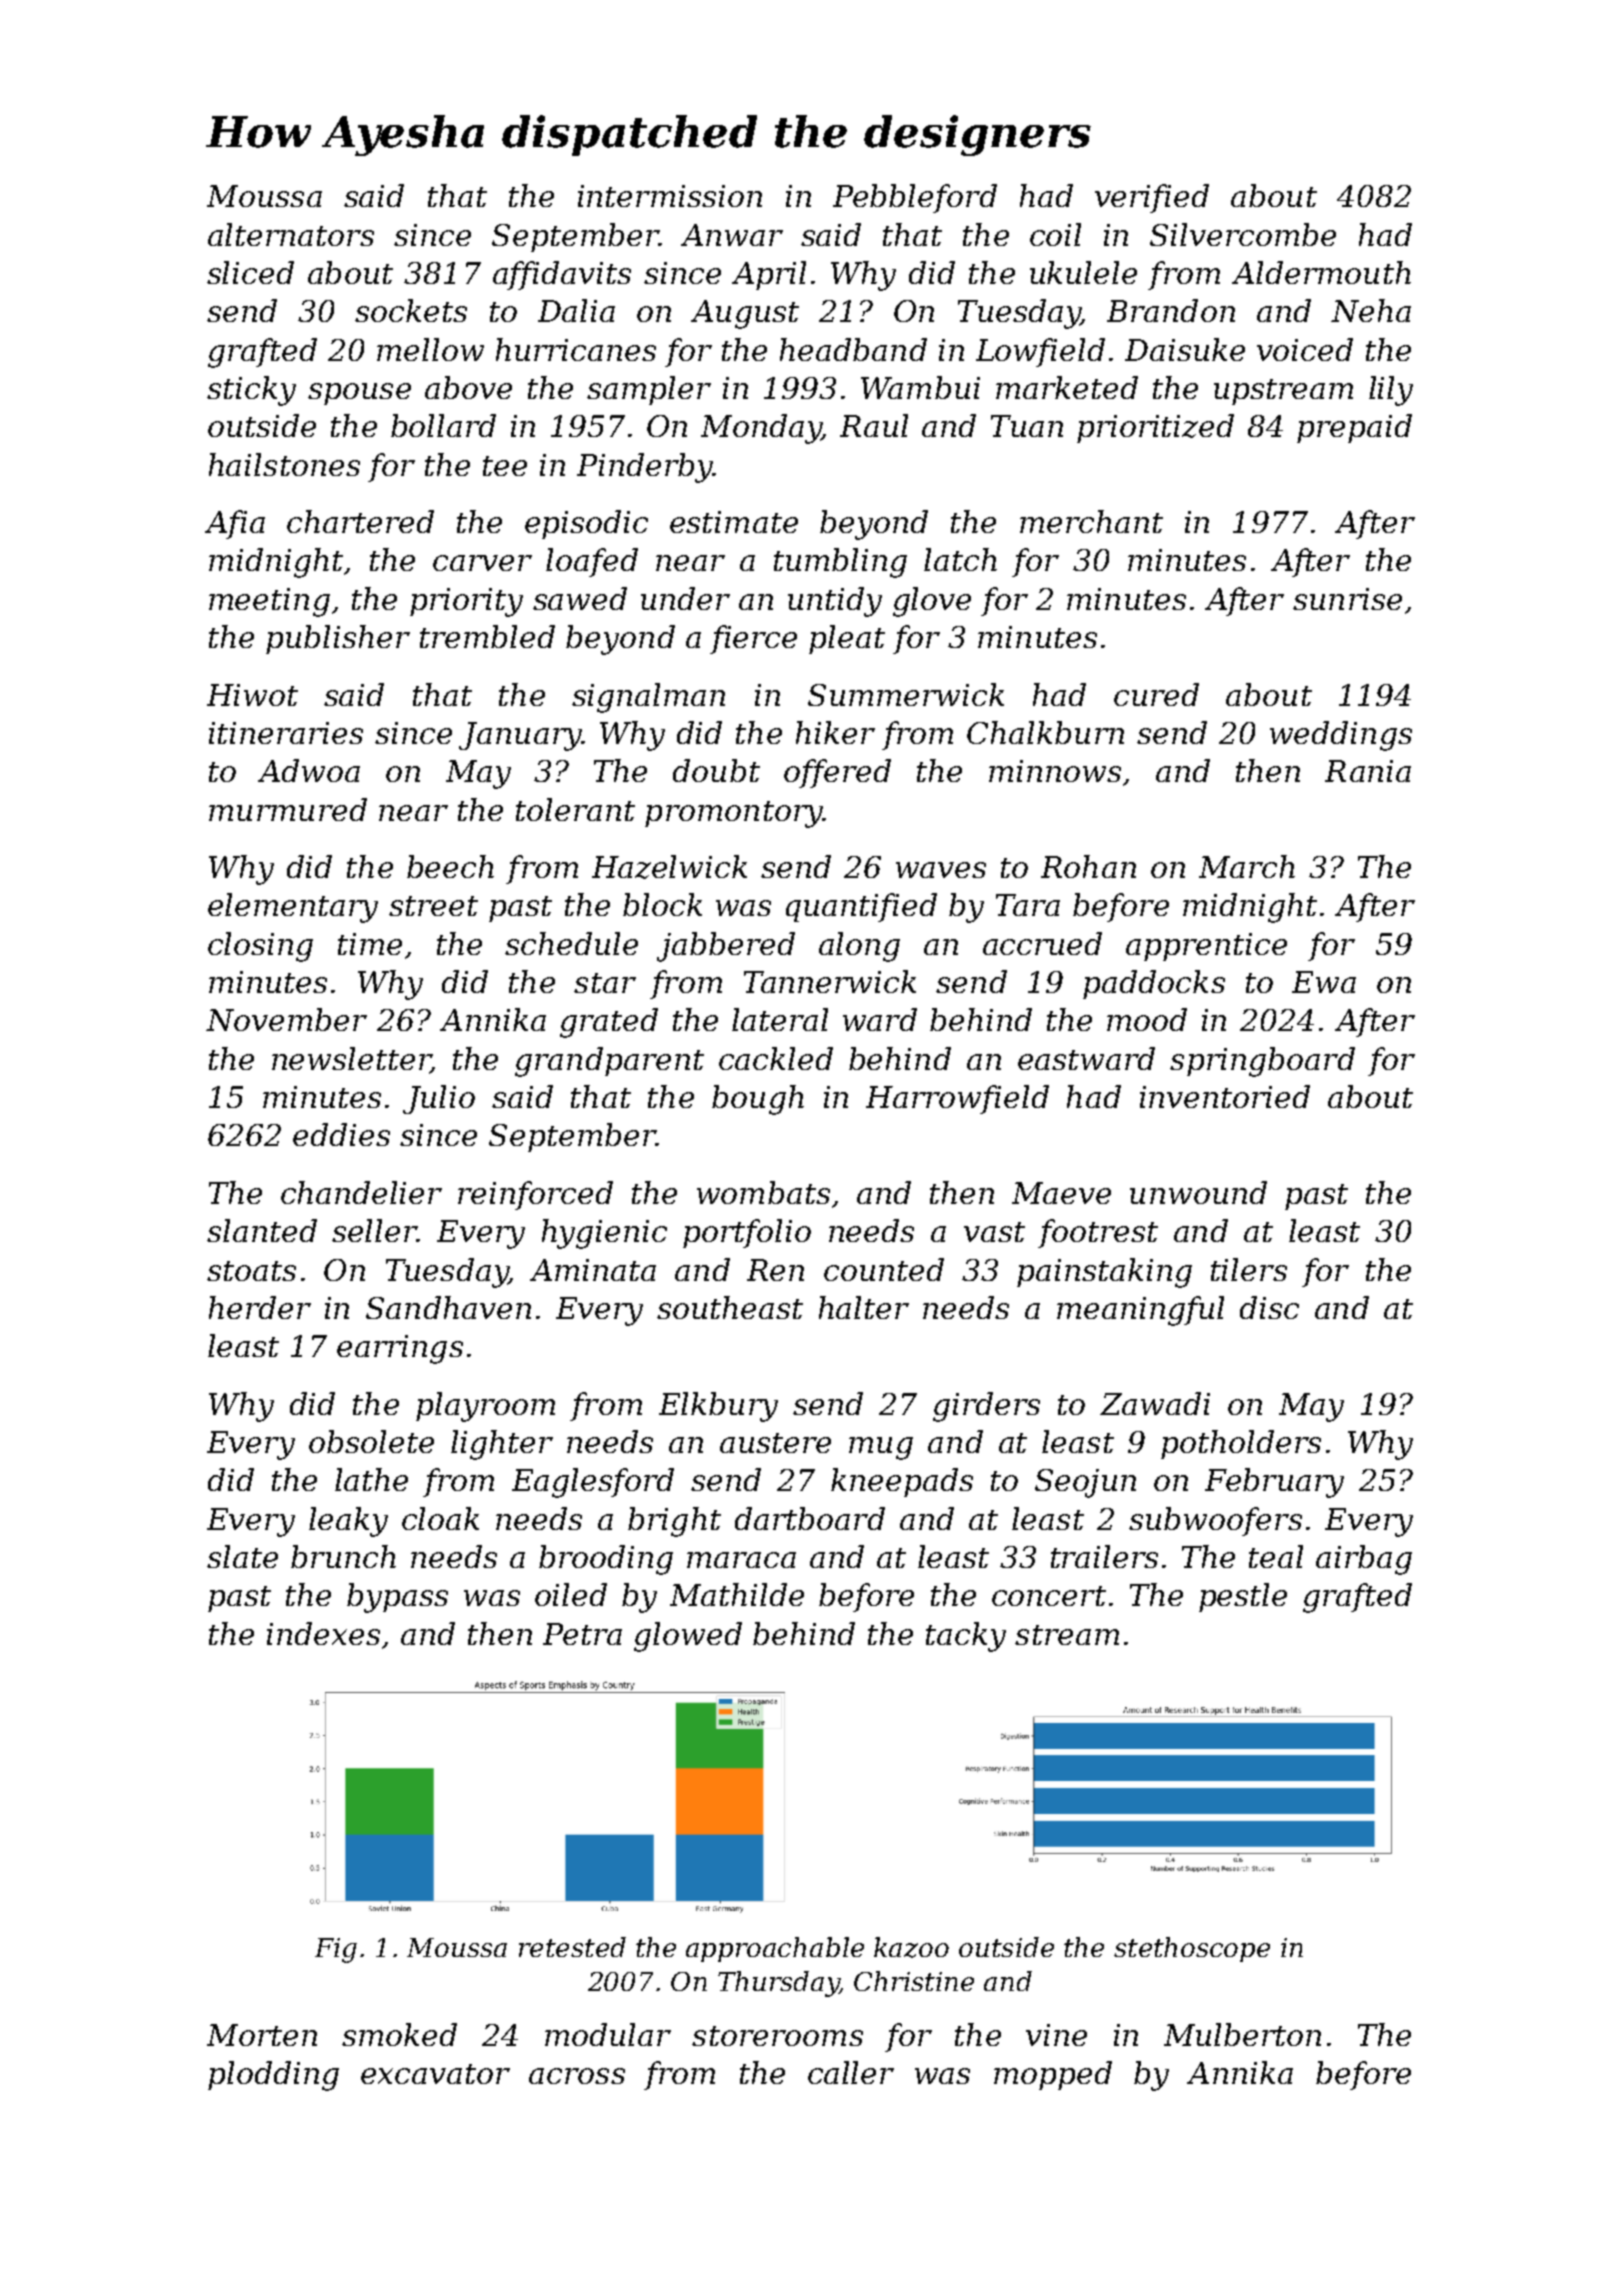 This screenshot has width=1620, height=2292. Describe the element at coordinates (1155, 428) in the screenshot. I see `prioritized` at that location.
